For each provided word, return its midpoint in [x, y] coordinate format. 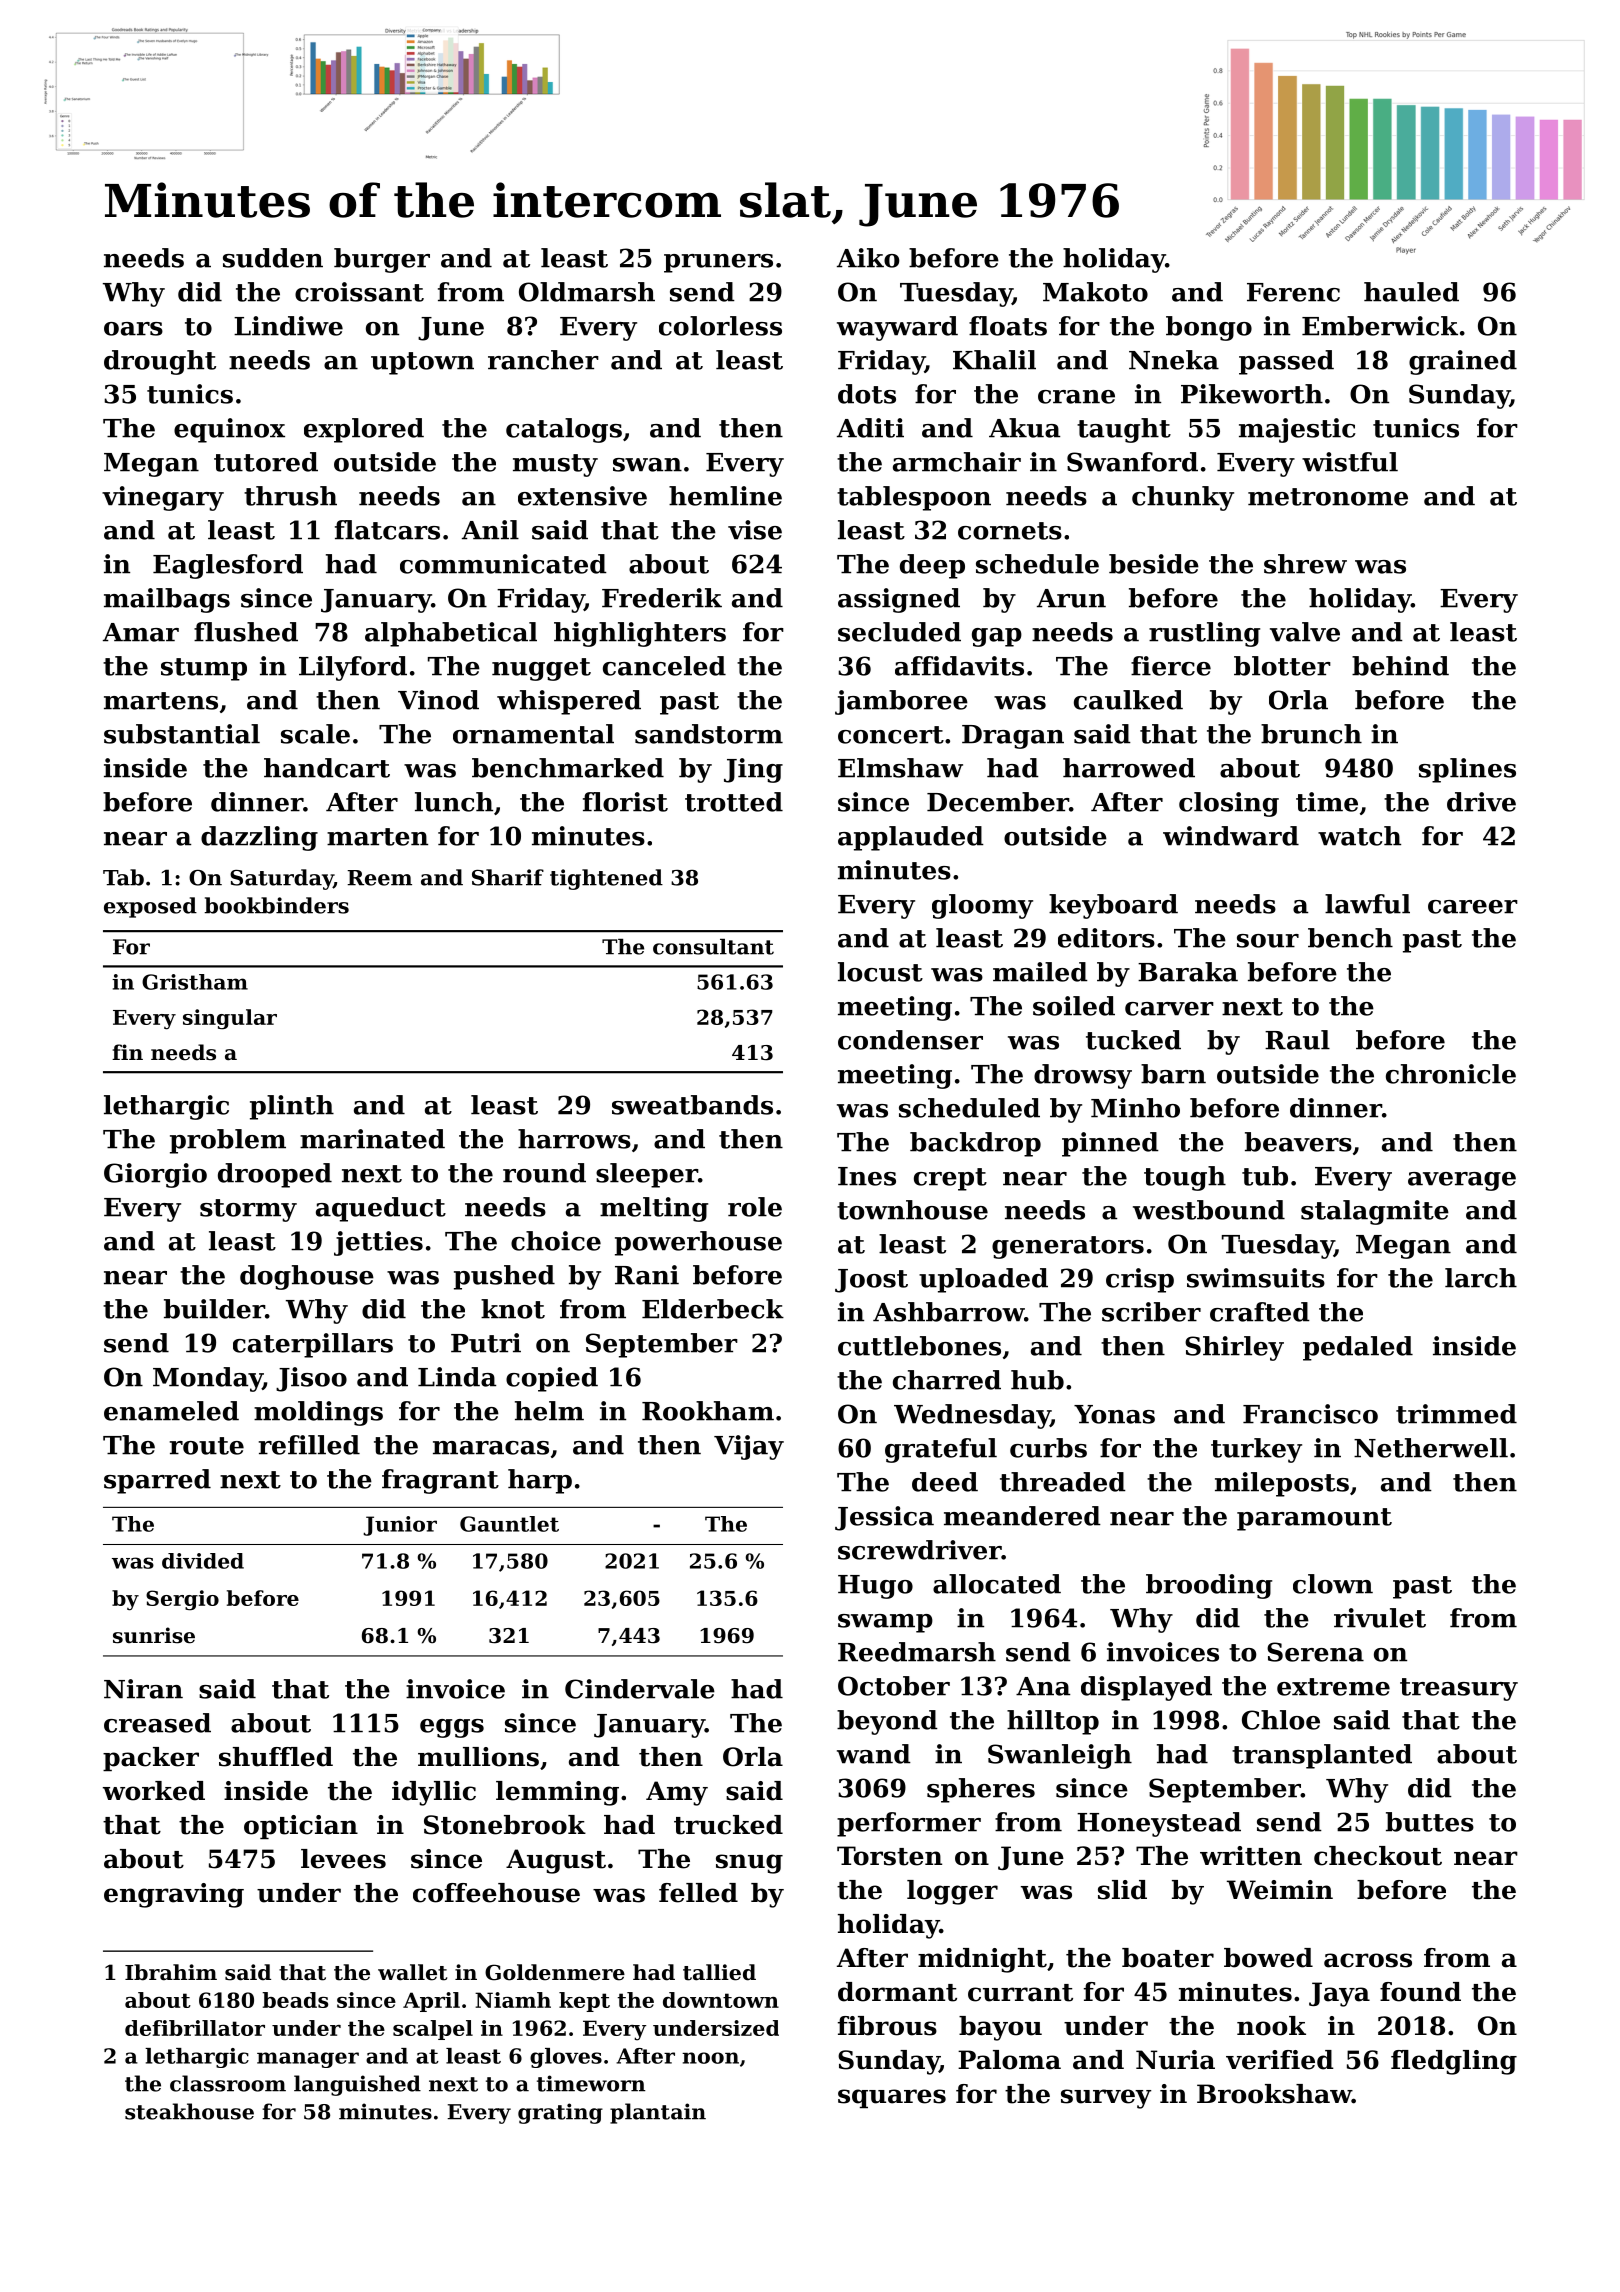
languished [357, 2085]
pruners [718, 263]
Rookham [708, 1411]
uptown [422, 363]
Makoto [1095, 292]
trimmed [1456, 1414]
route [207, 1446]
